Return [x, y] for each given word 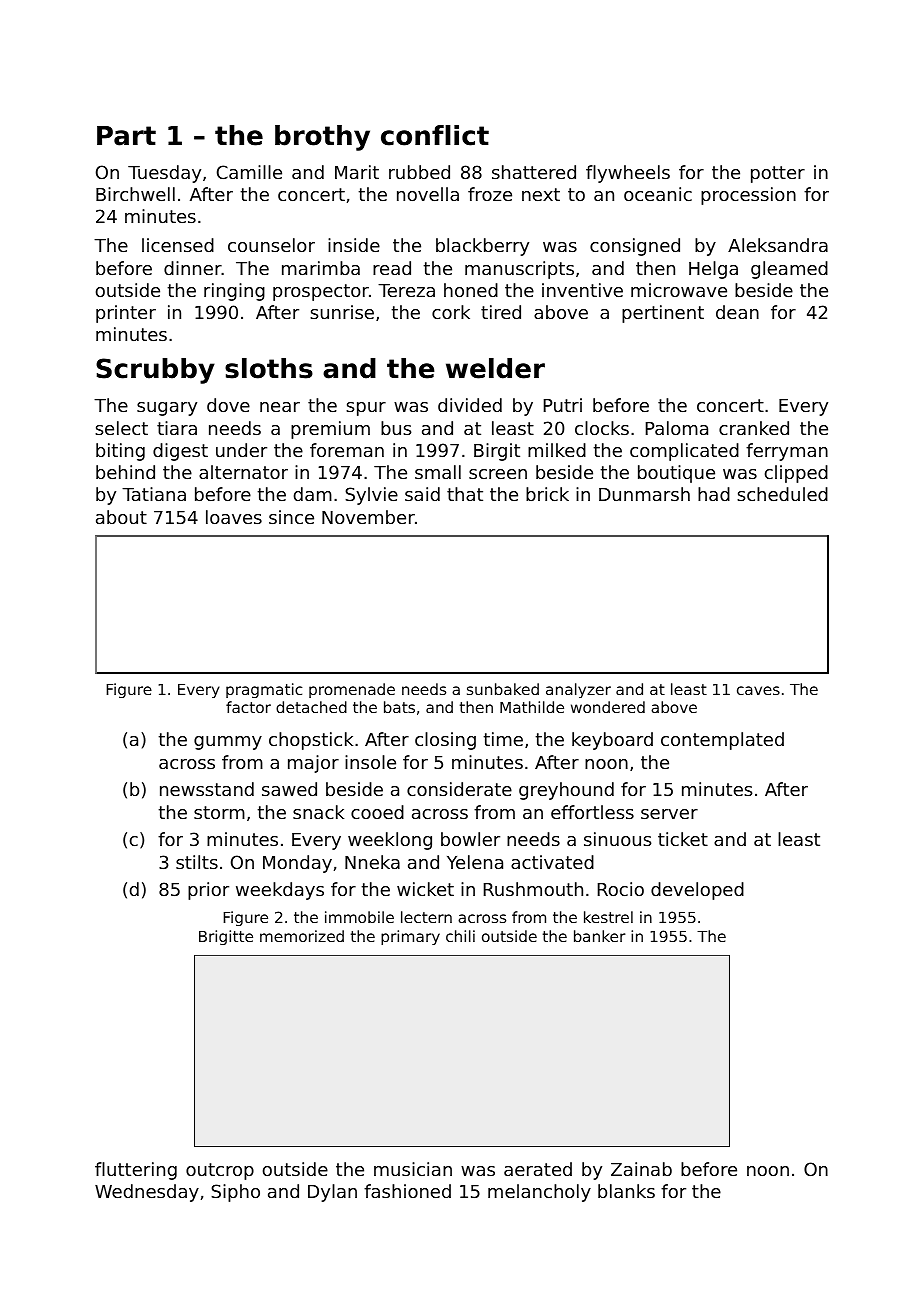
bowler [470, 839]
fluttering [136, 1171]
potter [778, 174]
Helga [713, 270]
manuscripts [519, 270]
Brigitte [226, 937]
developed [697, 891]
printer [126, 314]
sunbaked [503, 689]
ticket [683, 839]
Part [126, 136]
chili [460, 936]
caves [758, 690]
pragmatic [264, 690]
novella [428, 194]
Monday [297, 864]
